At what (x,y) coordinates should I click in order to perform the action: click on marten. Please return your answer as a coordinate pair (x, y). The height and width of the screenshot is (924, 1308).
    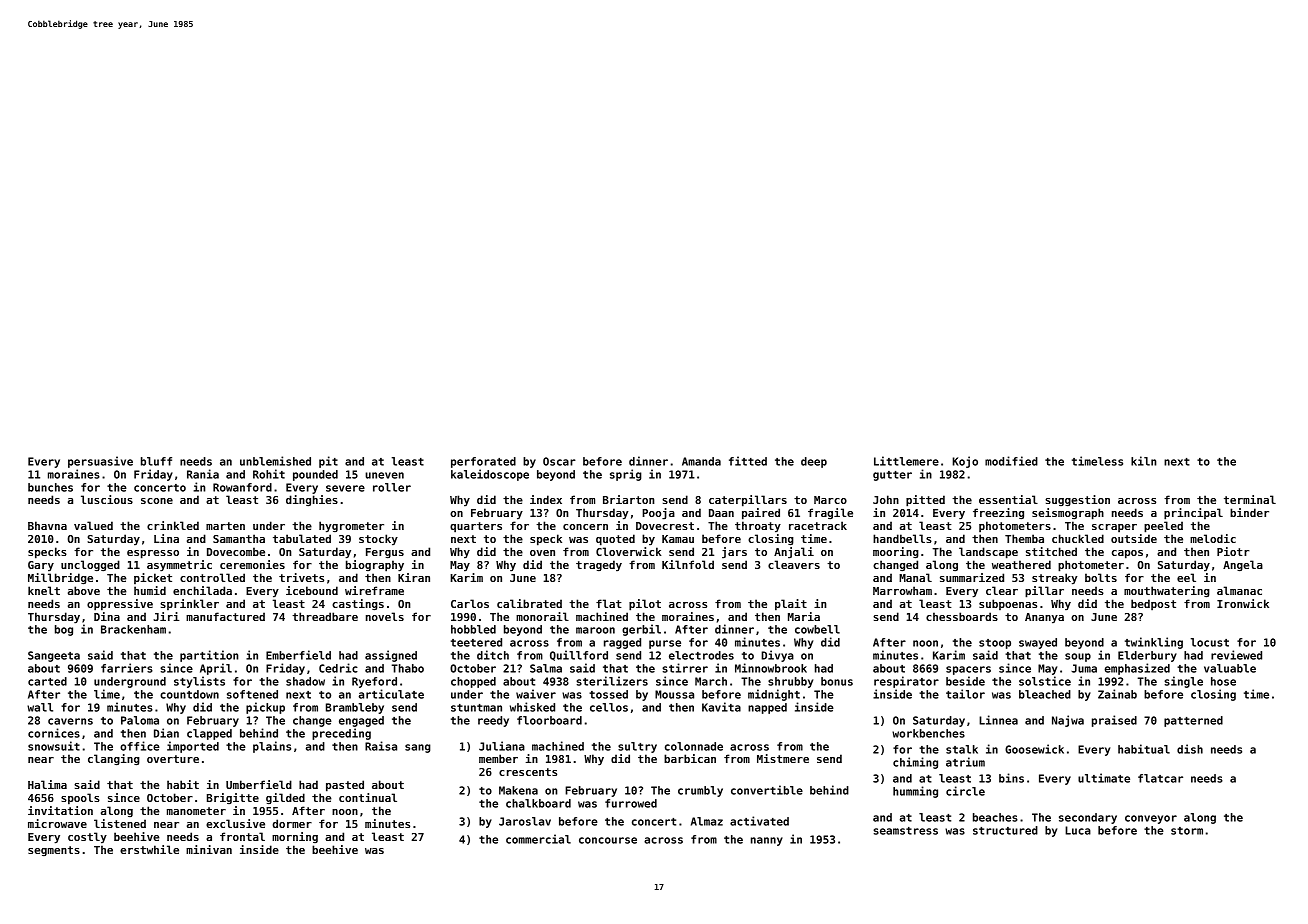
    Looking at the image, I should click on (225, 526).
